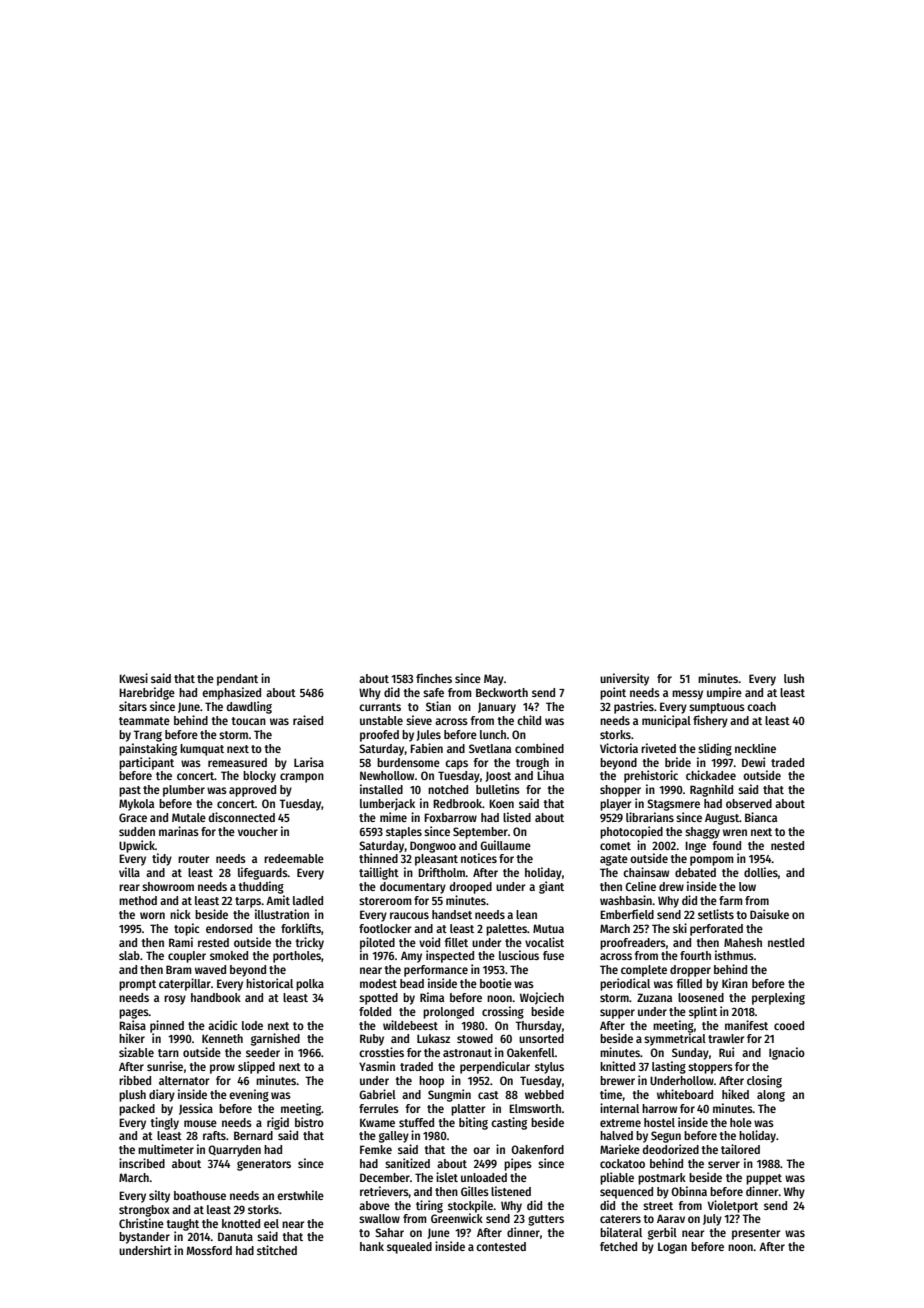 This image has height=1308, width=924. I want to click on May, so click(494, 680).
